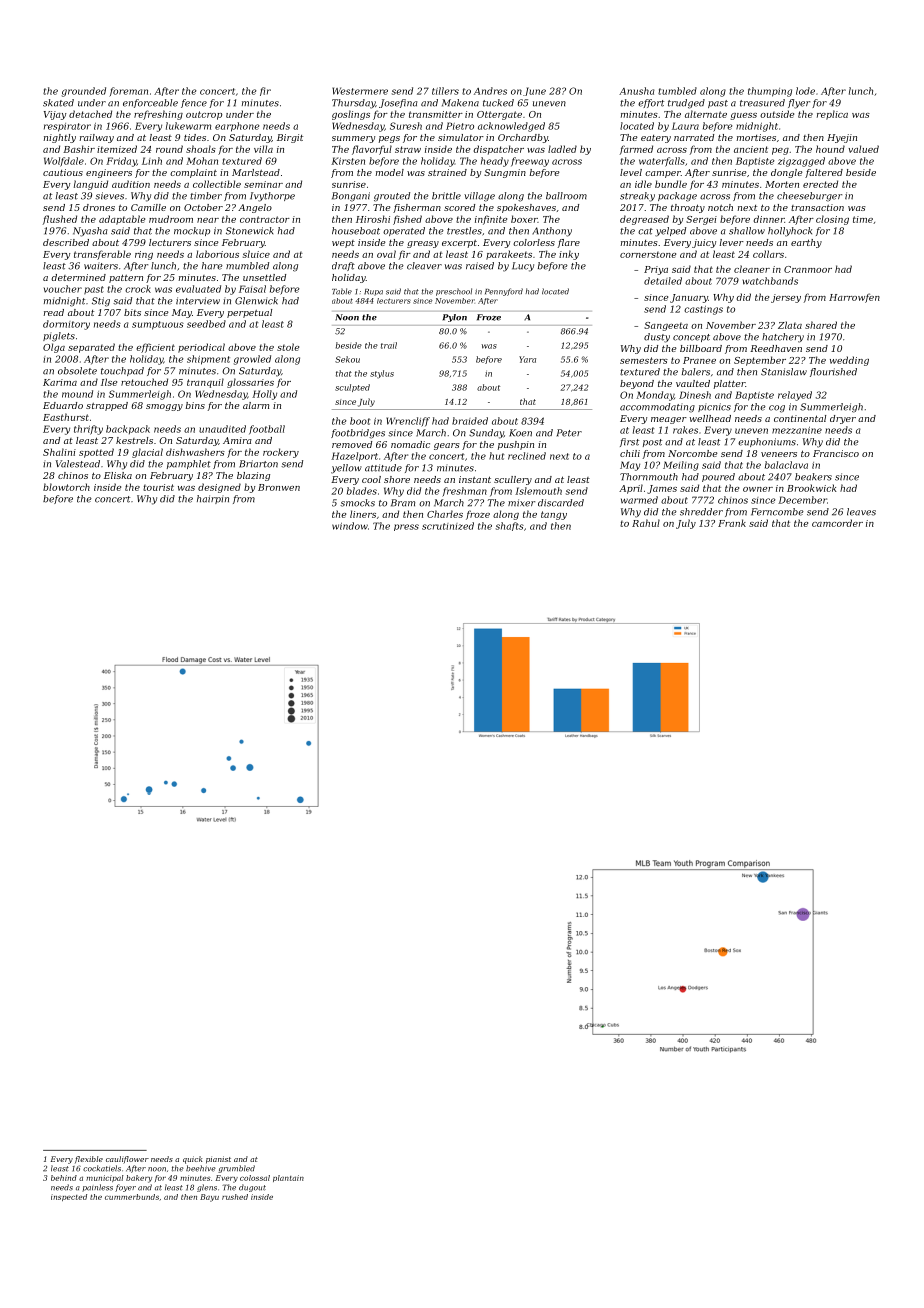 The width and height of the screenshot is (924, 1308). Describe the element at coordinates (288, 1178) in the screenshot. I see `plantain` at that location.
